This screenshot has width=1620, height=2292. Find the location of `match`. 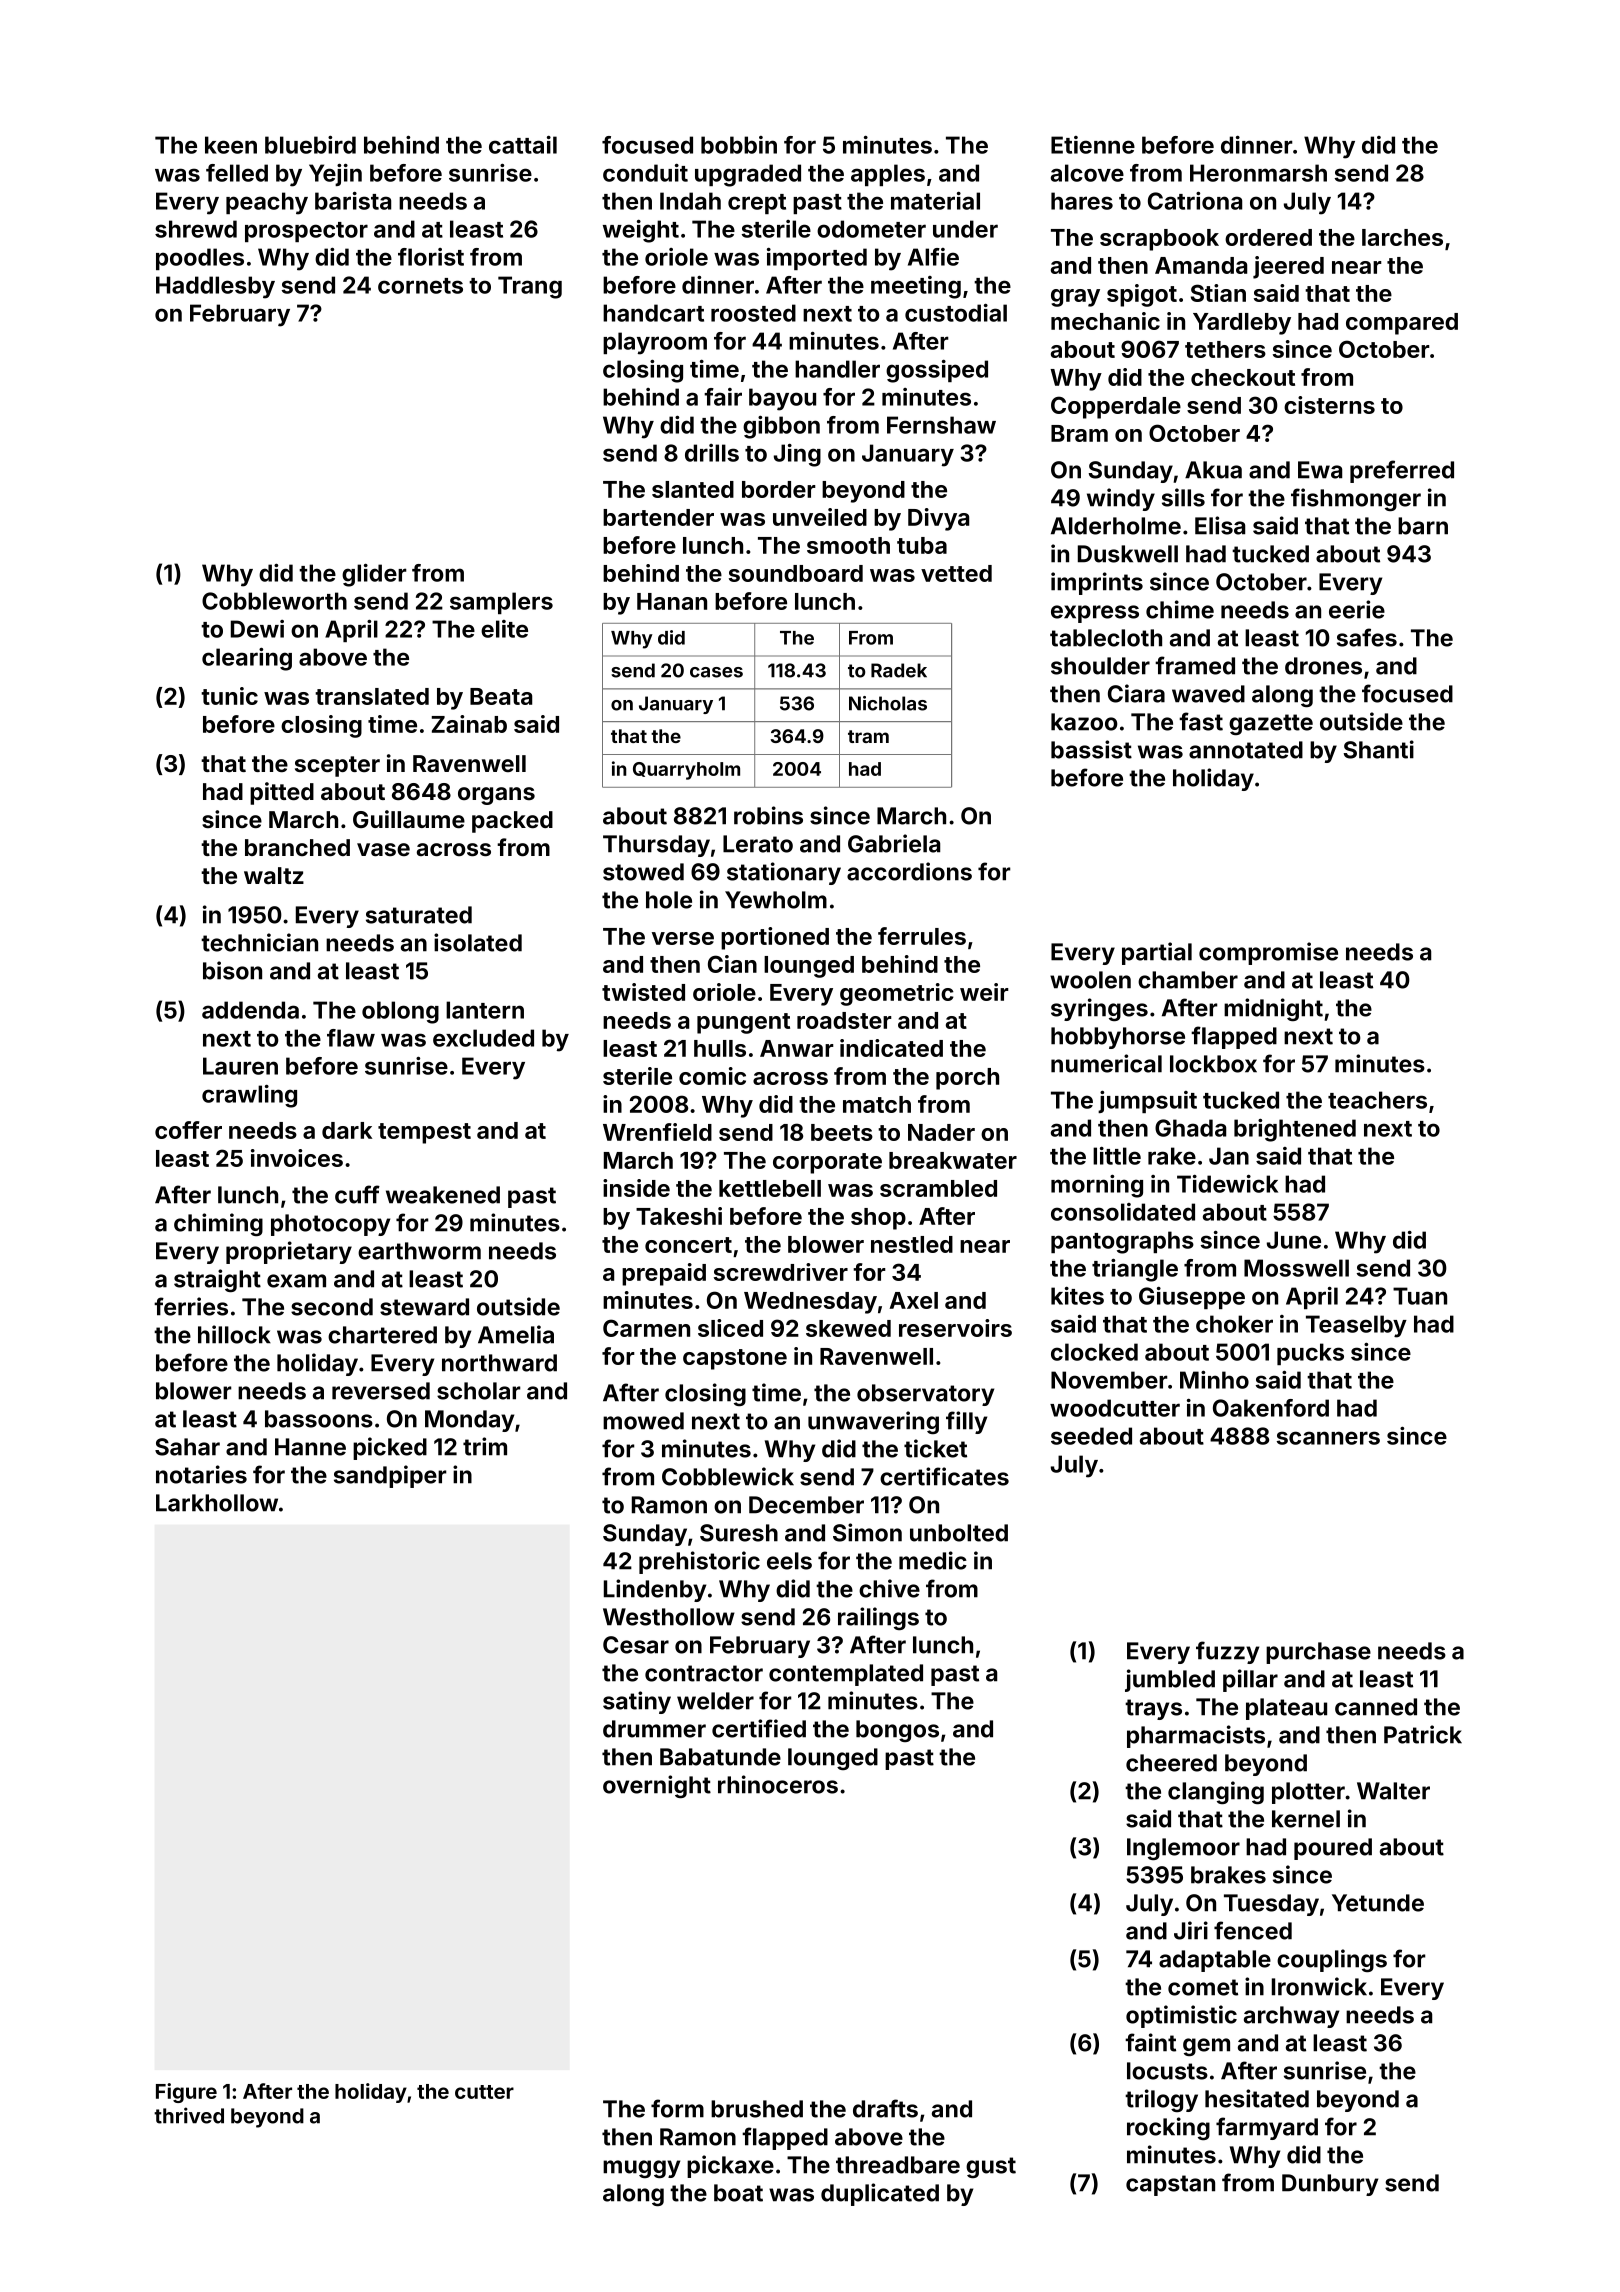

match is located at coordinates (877, 1104).
